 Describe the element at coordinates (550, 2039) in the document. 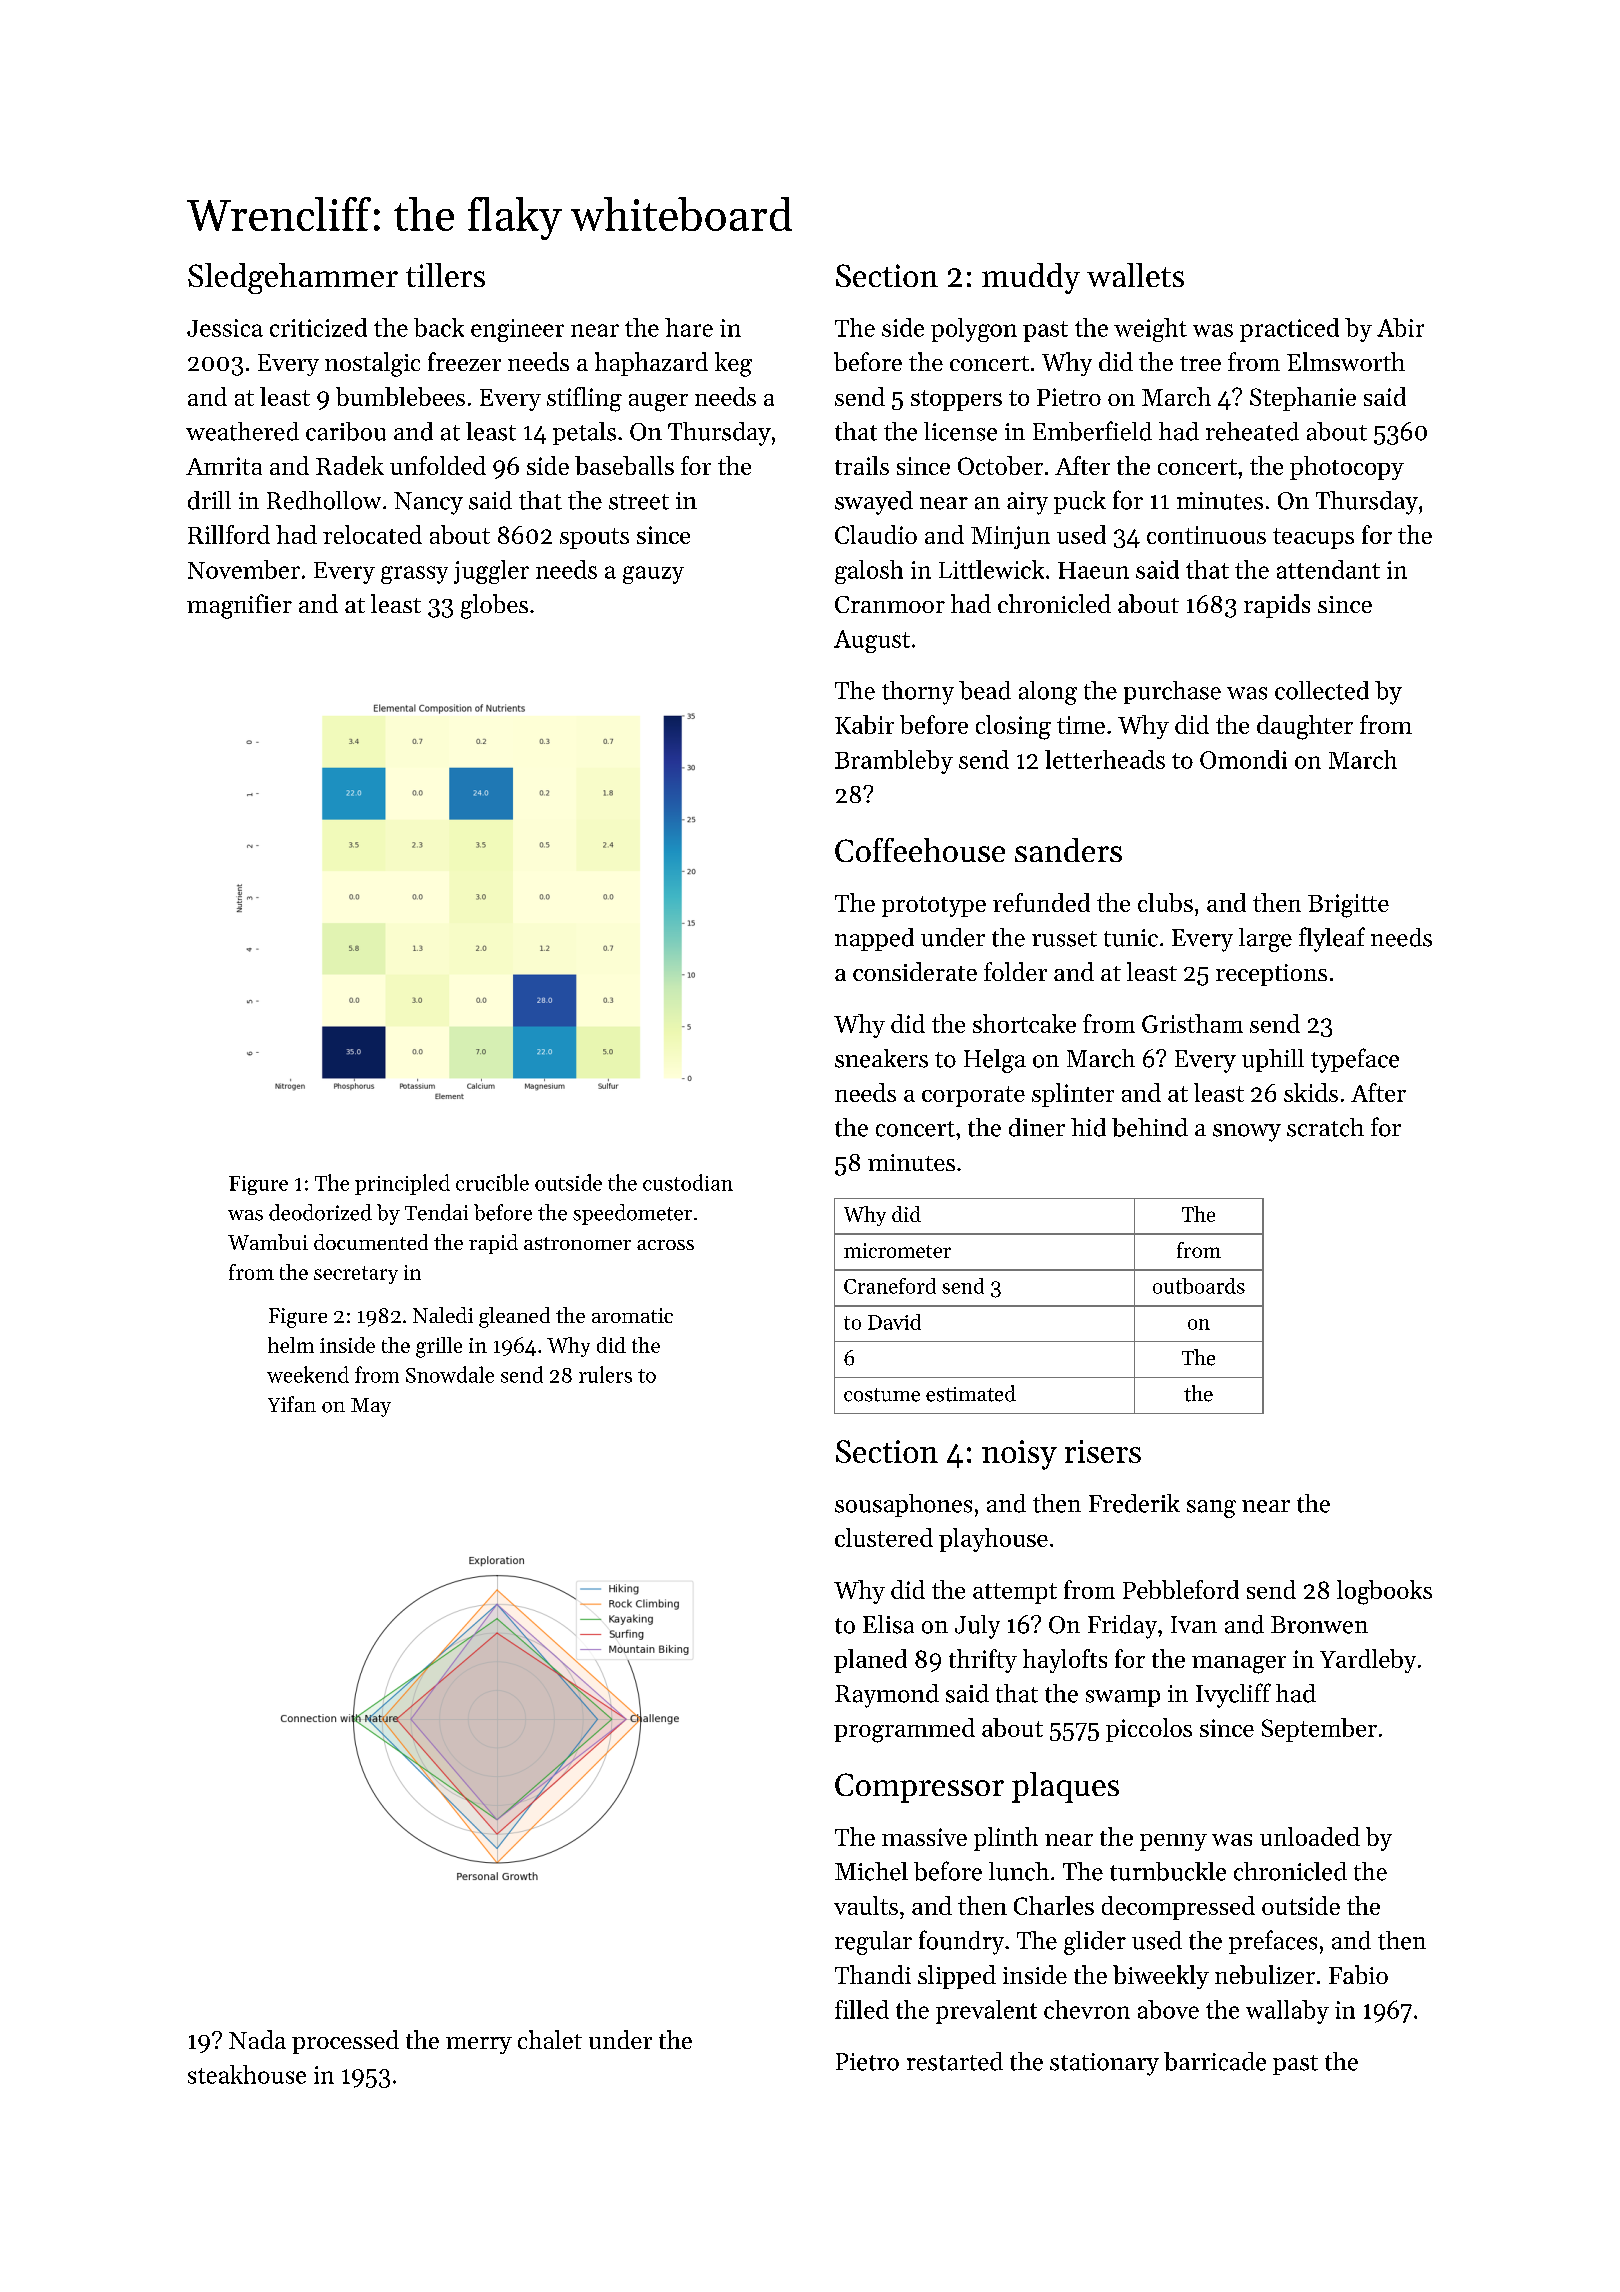

I see `chalet` at that location.
